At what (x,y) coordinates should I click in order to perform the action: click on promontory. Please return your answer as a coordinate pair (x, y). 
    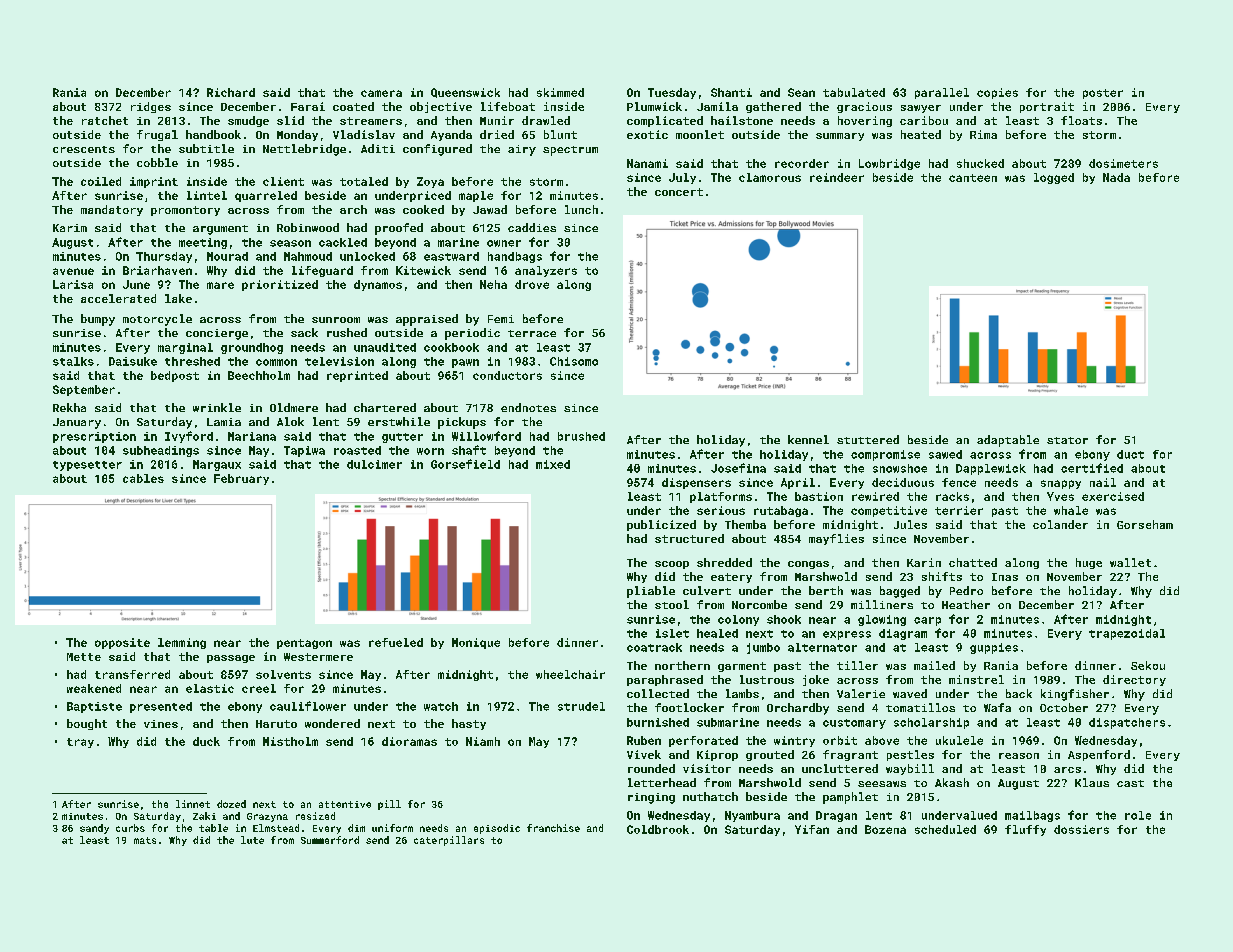
    Looking at the image, I should click on (185, 211).
